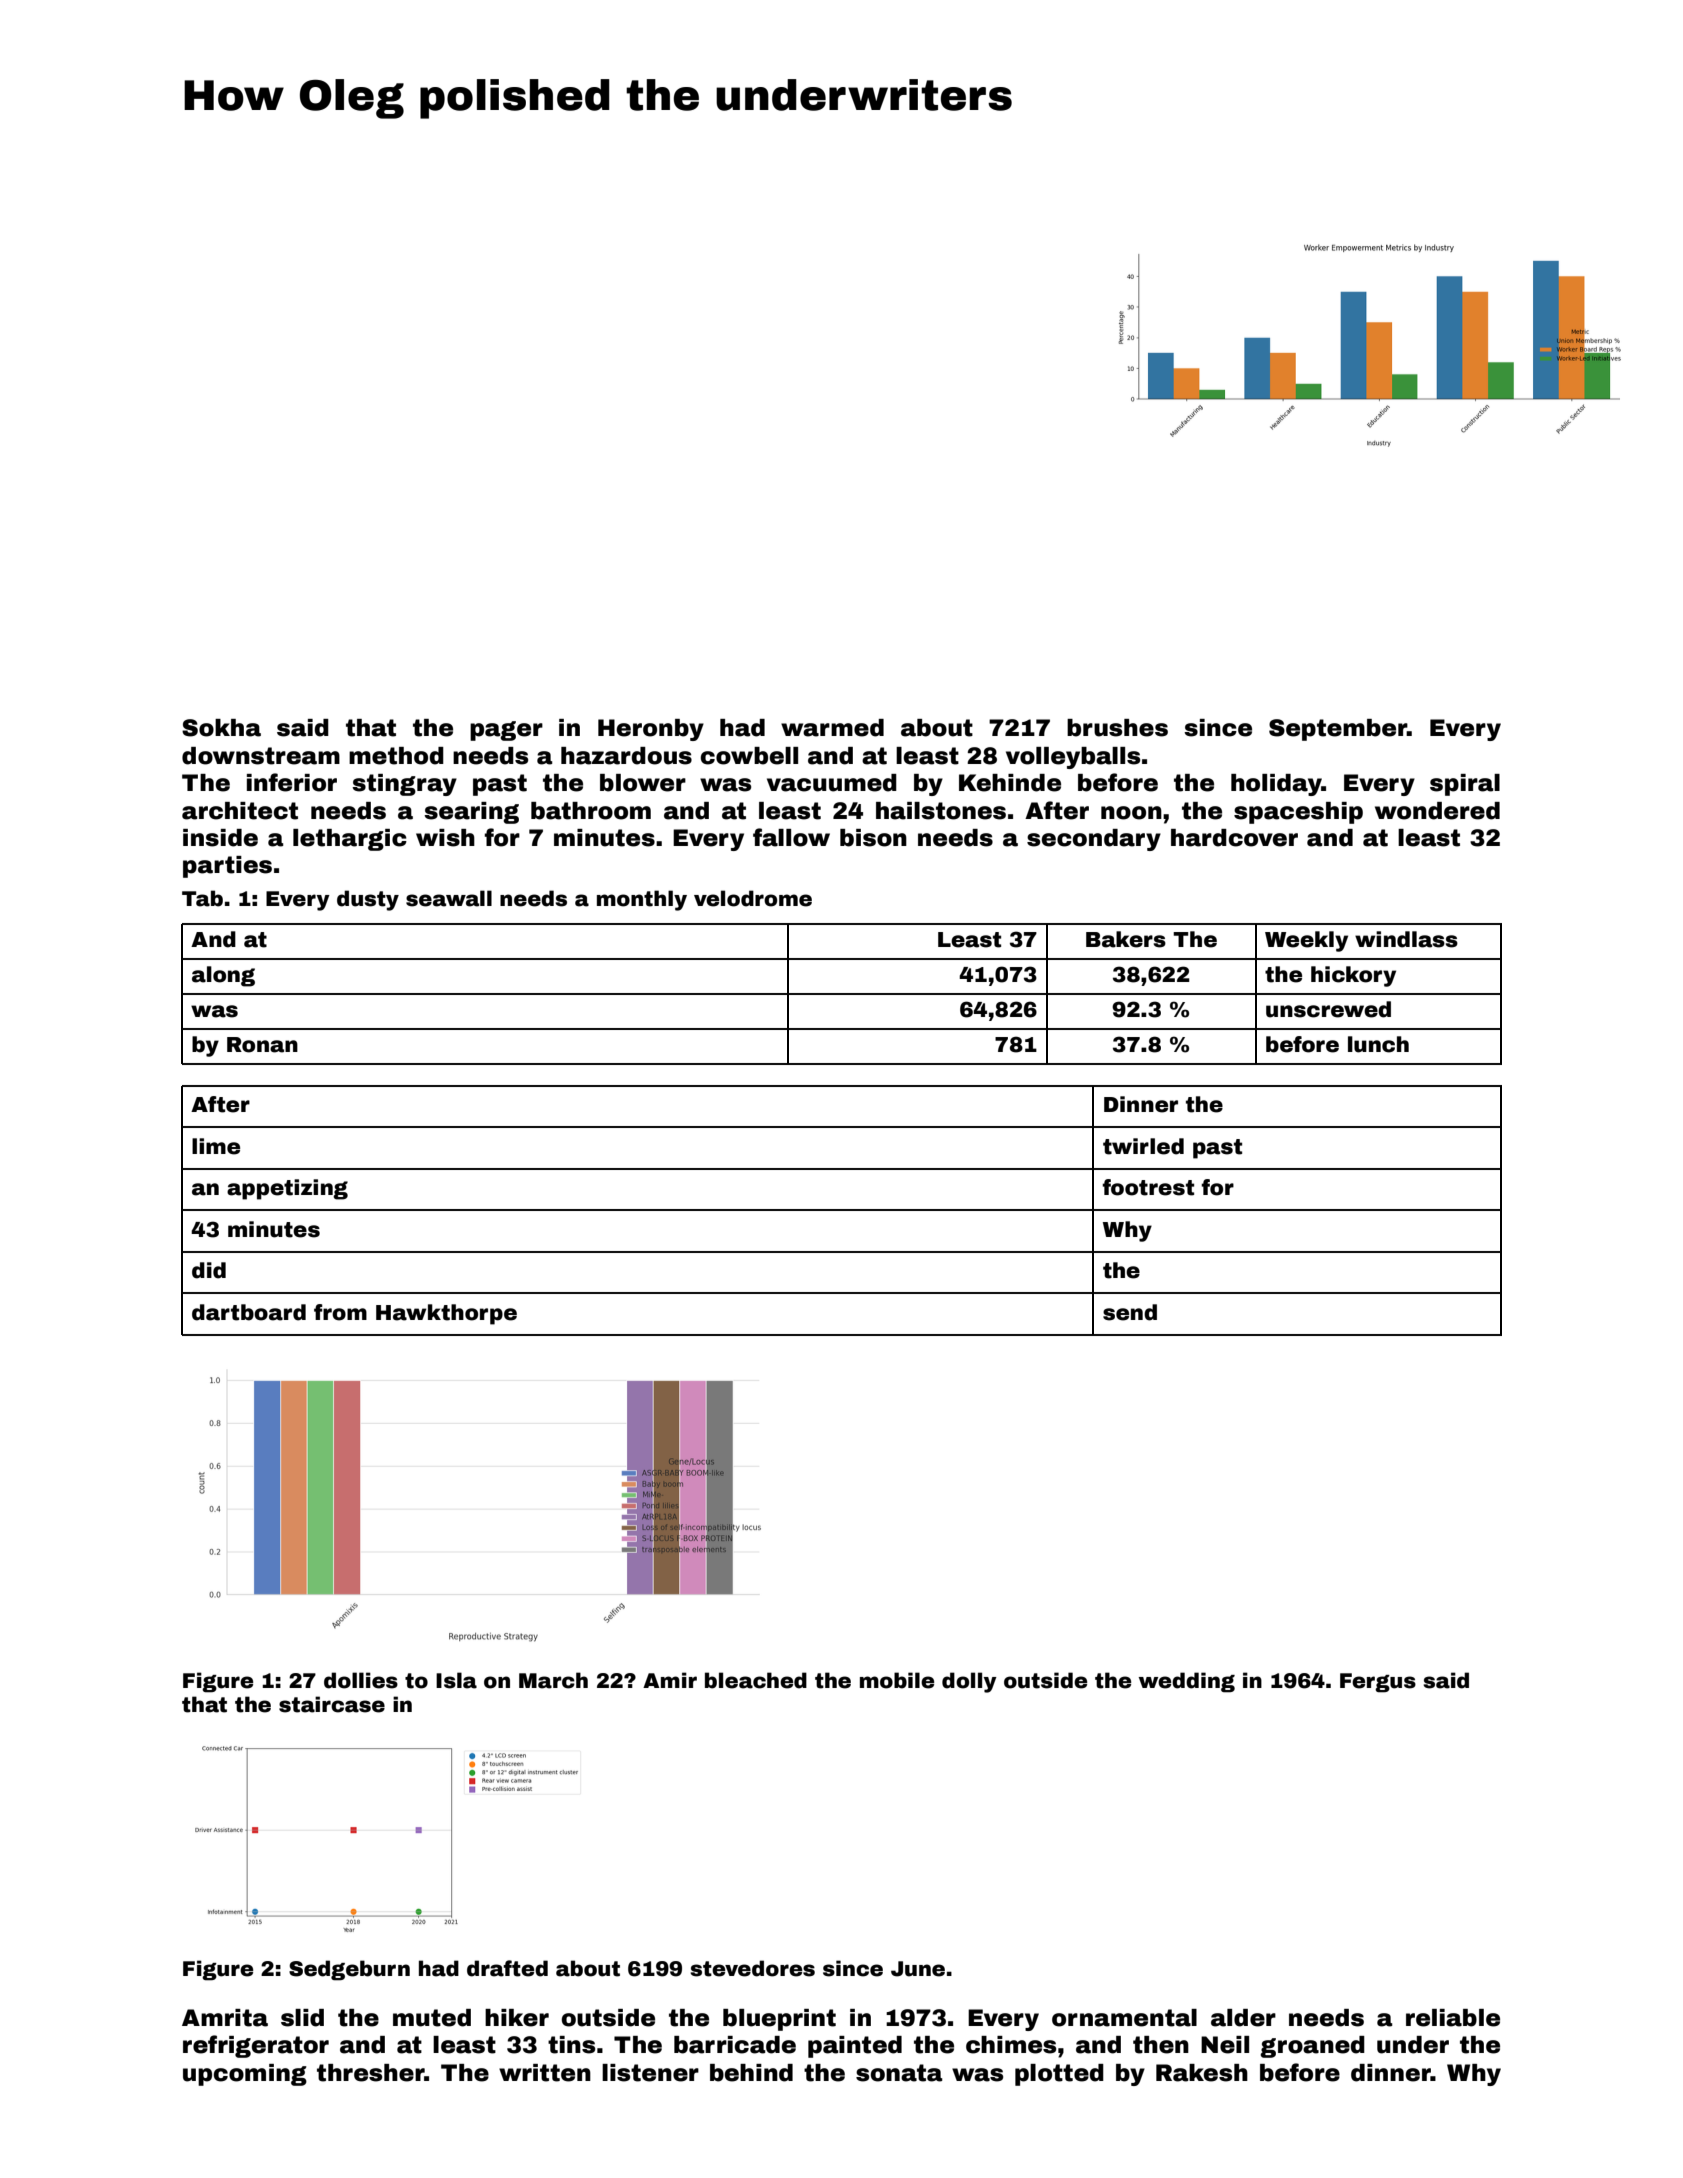 This image has width=1683, height=2178. Describe the element at coordinates (1117, 728) in the image. I see `brushes` at that location.
